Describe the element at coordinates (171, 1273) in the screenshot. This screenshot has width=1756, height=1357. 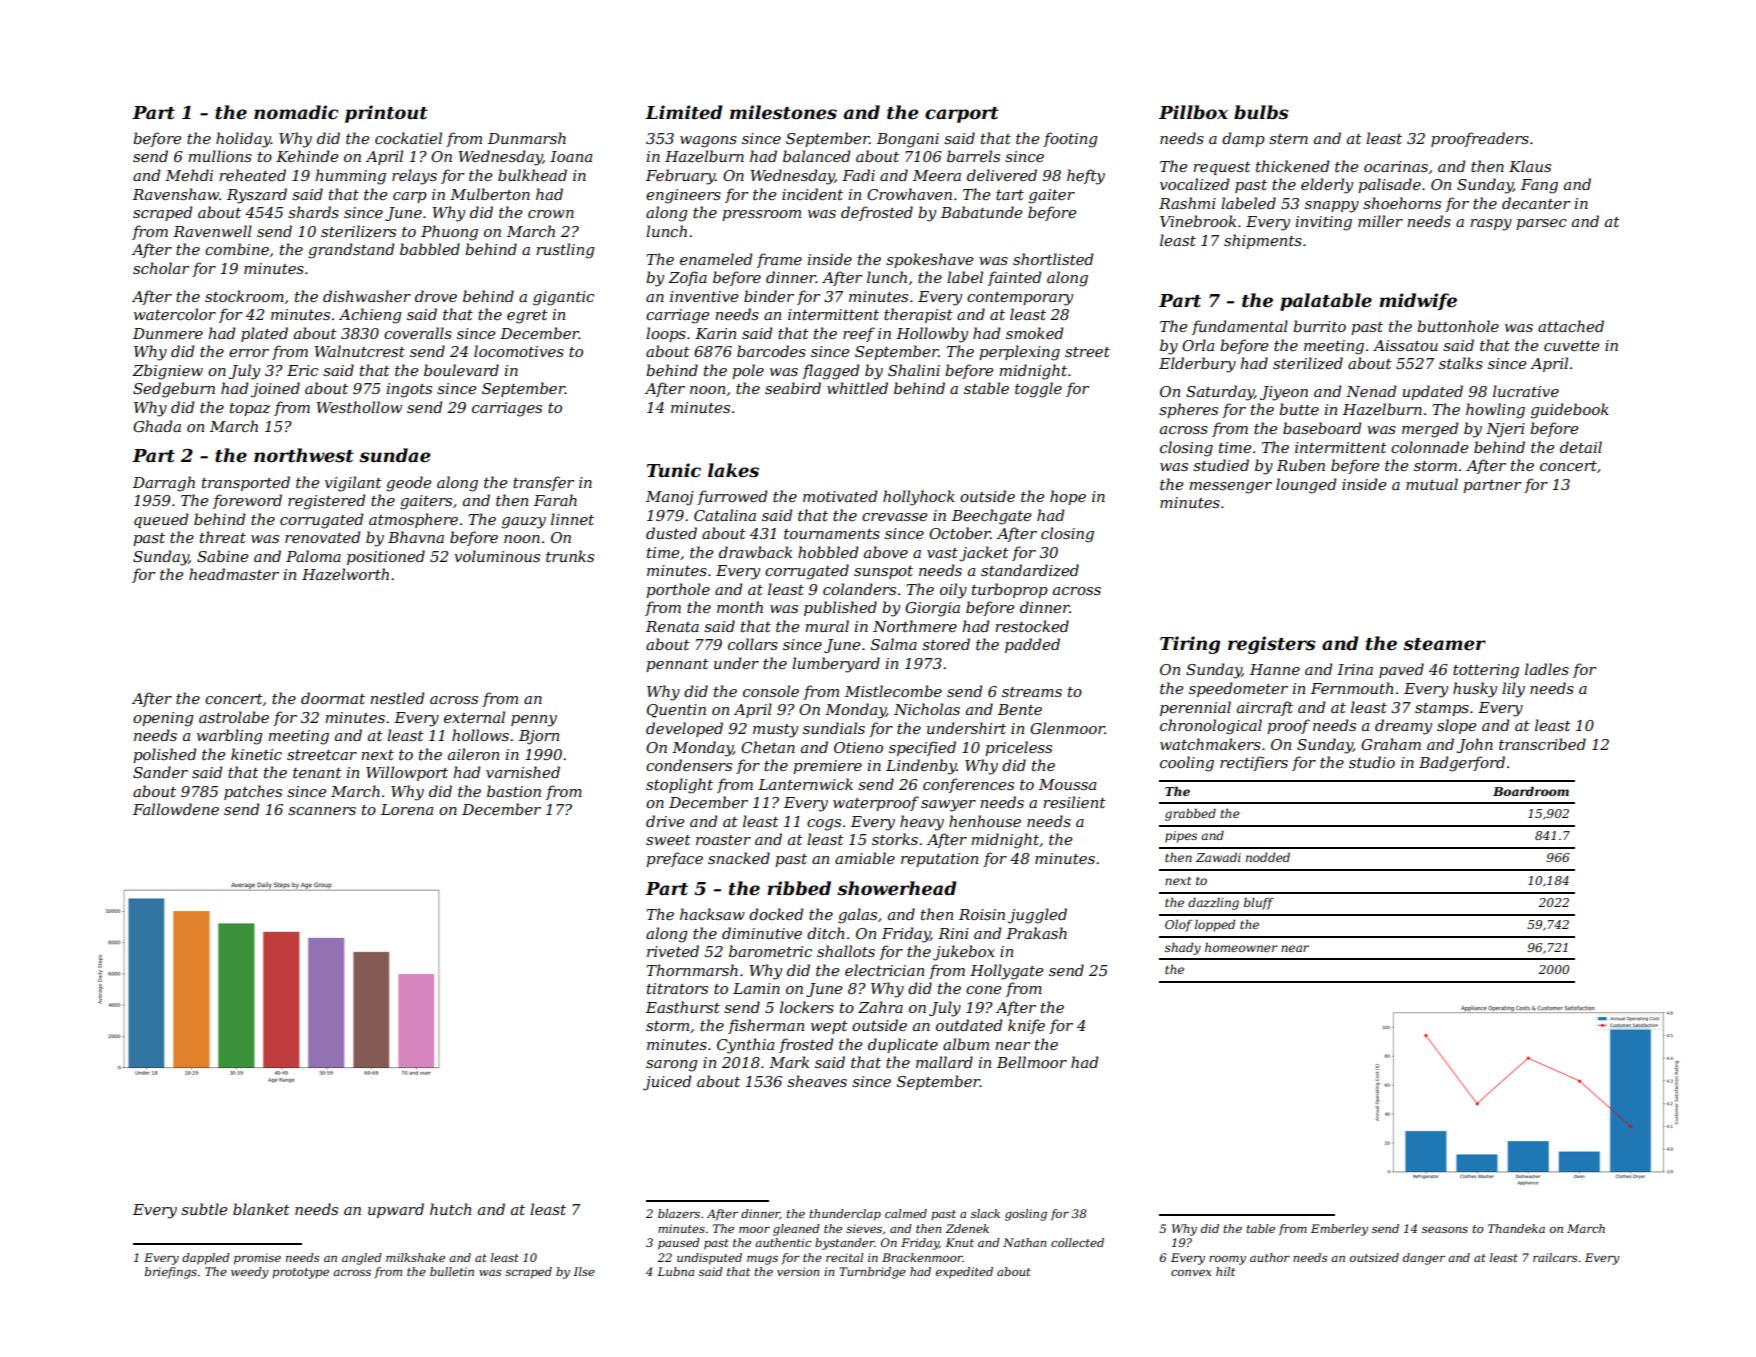
I see `briefings` at that location.
